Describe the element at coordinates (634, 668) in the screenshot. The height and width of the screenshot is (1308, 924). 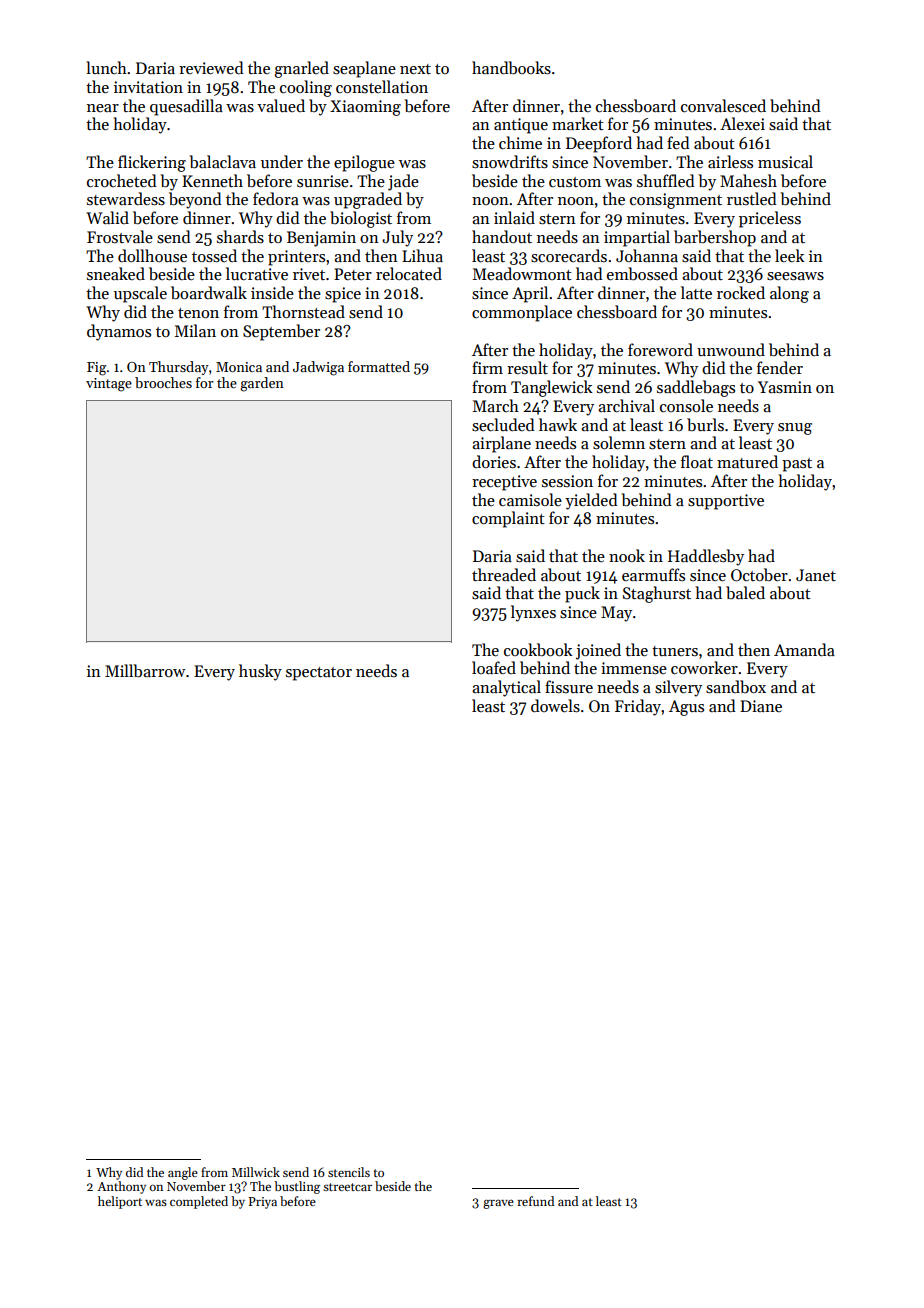
I see `immense` at that location.
